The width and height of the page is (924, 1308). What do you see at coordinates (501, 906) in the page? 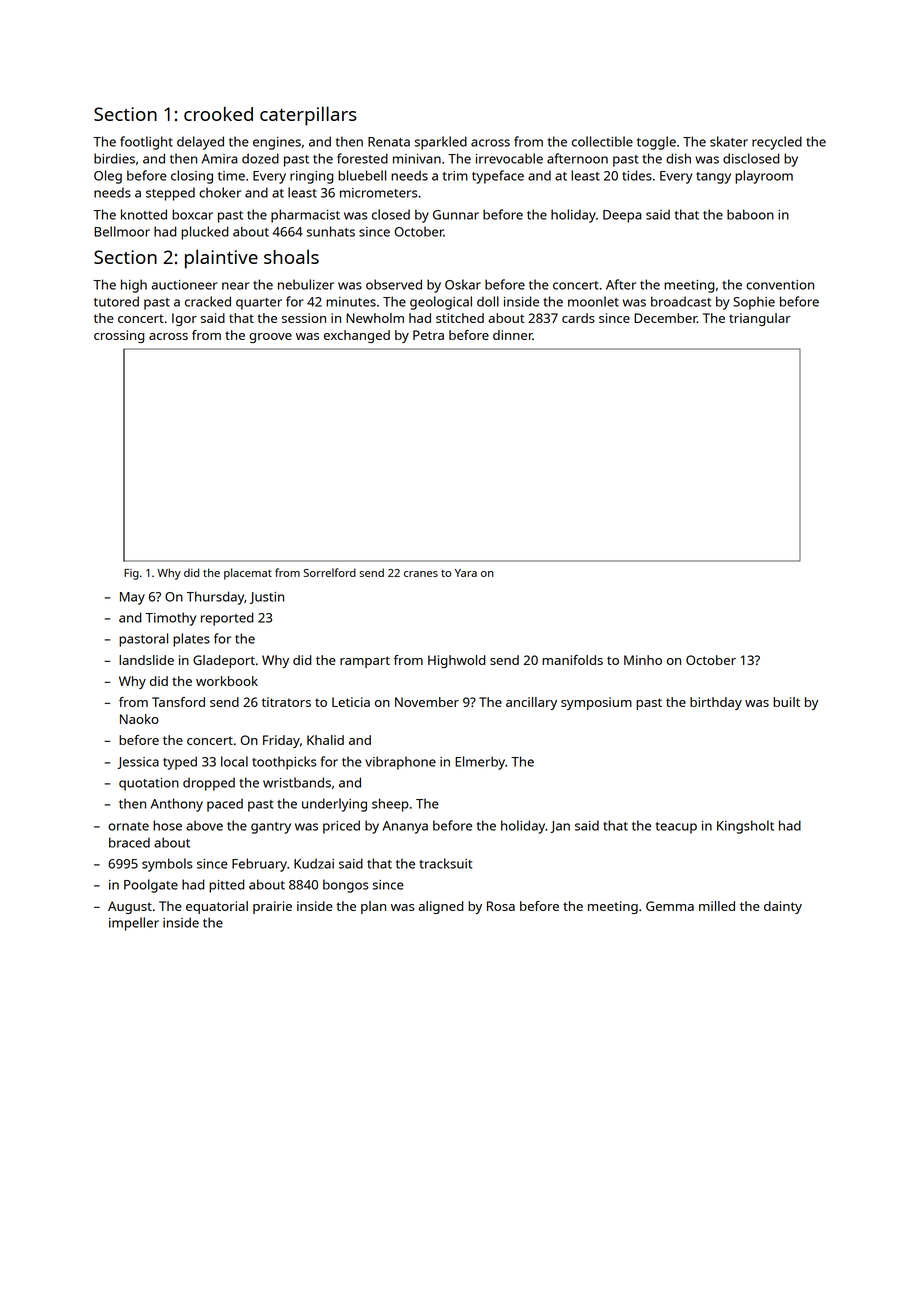
I see `Rosa` at bounding box center [501, 906].
